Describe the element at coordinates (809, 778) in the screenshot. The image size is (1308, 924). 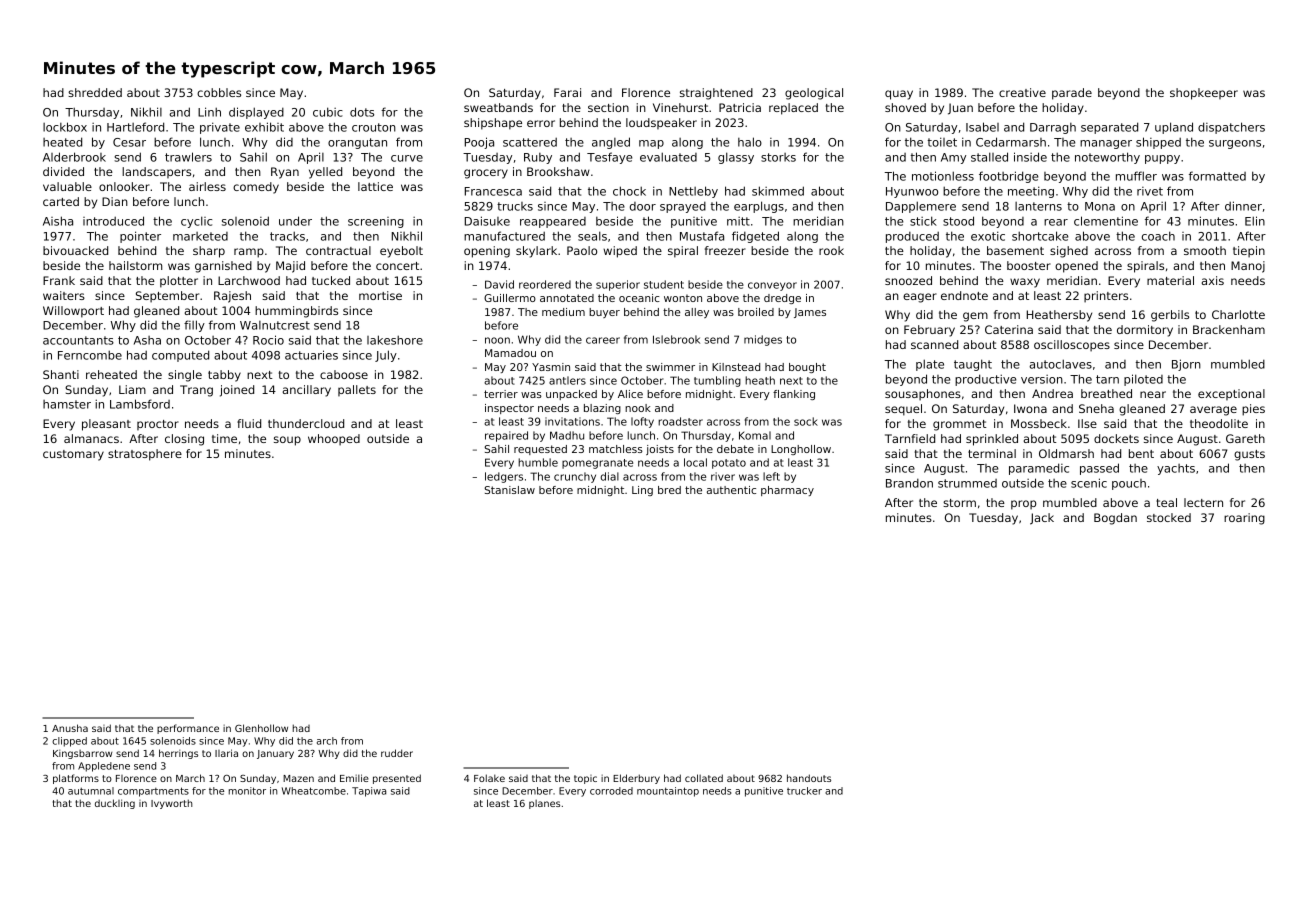
I see `handouts` at that location.
